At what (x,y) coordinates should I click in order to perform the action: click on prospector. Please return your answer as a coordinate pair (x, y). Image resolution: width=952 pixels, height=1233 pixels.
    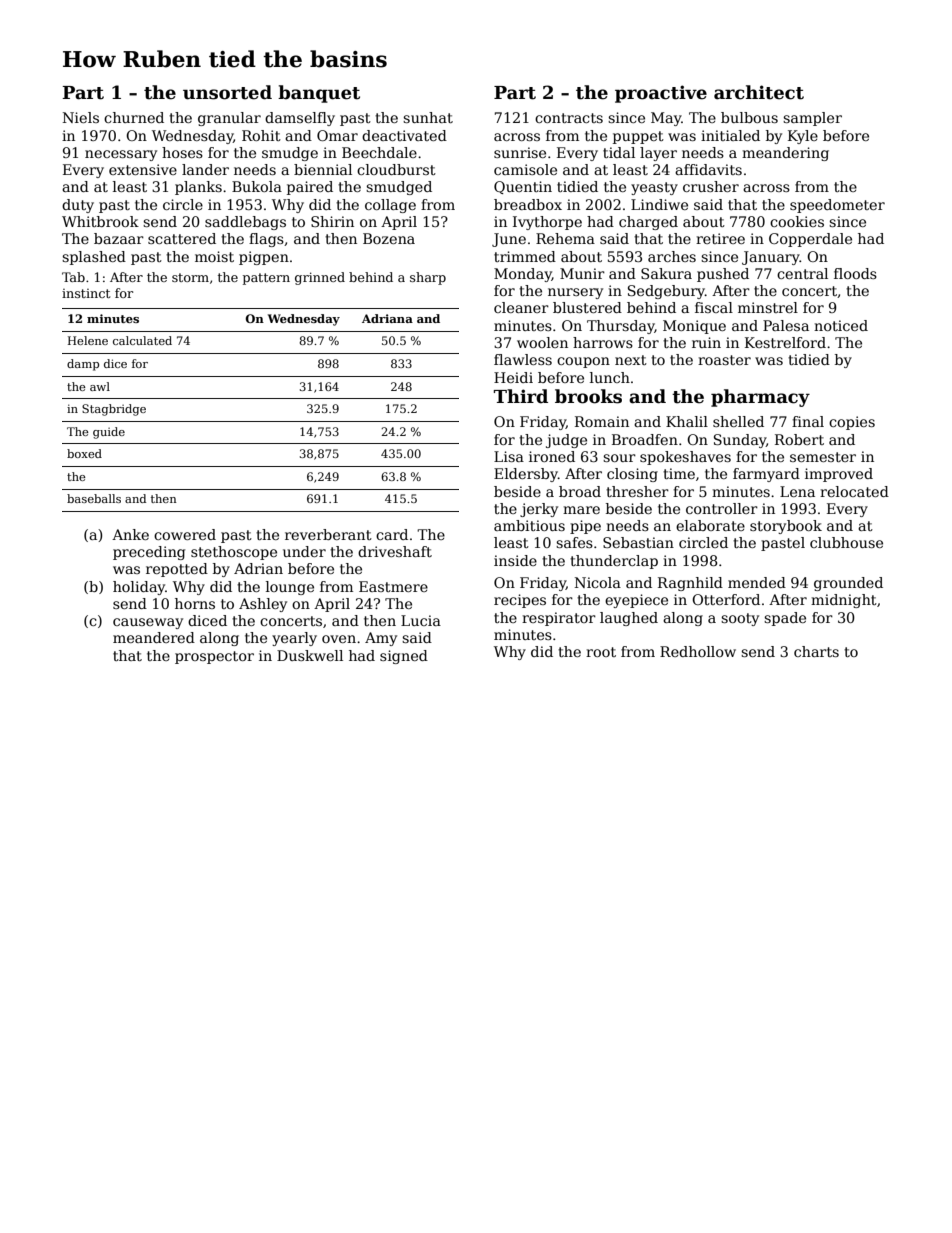
    Looking at the image, I should click on (214, 657).
